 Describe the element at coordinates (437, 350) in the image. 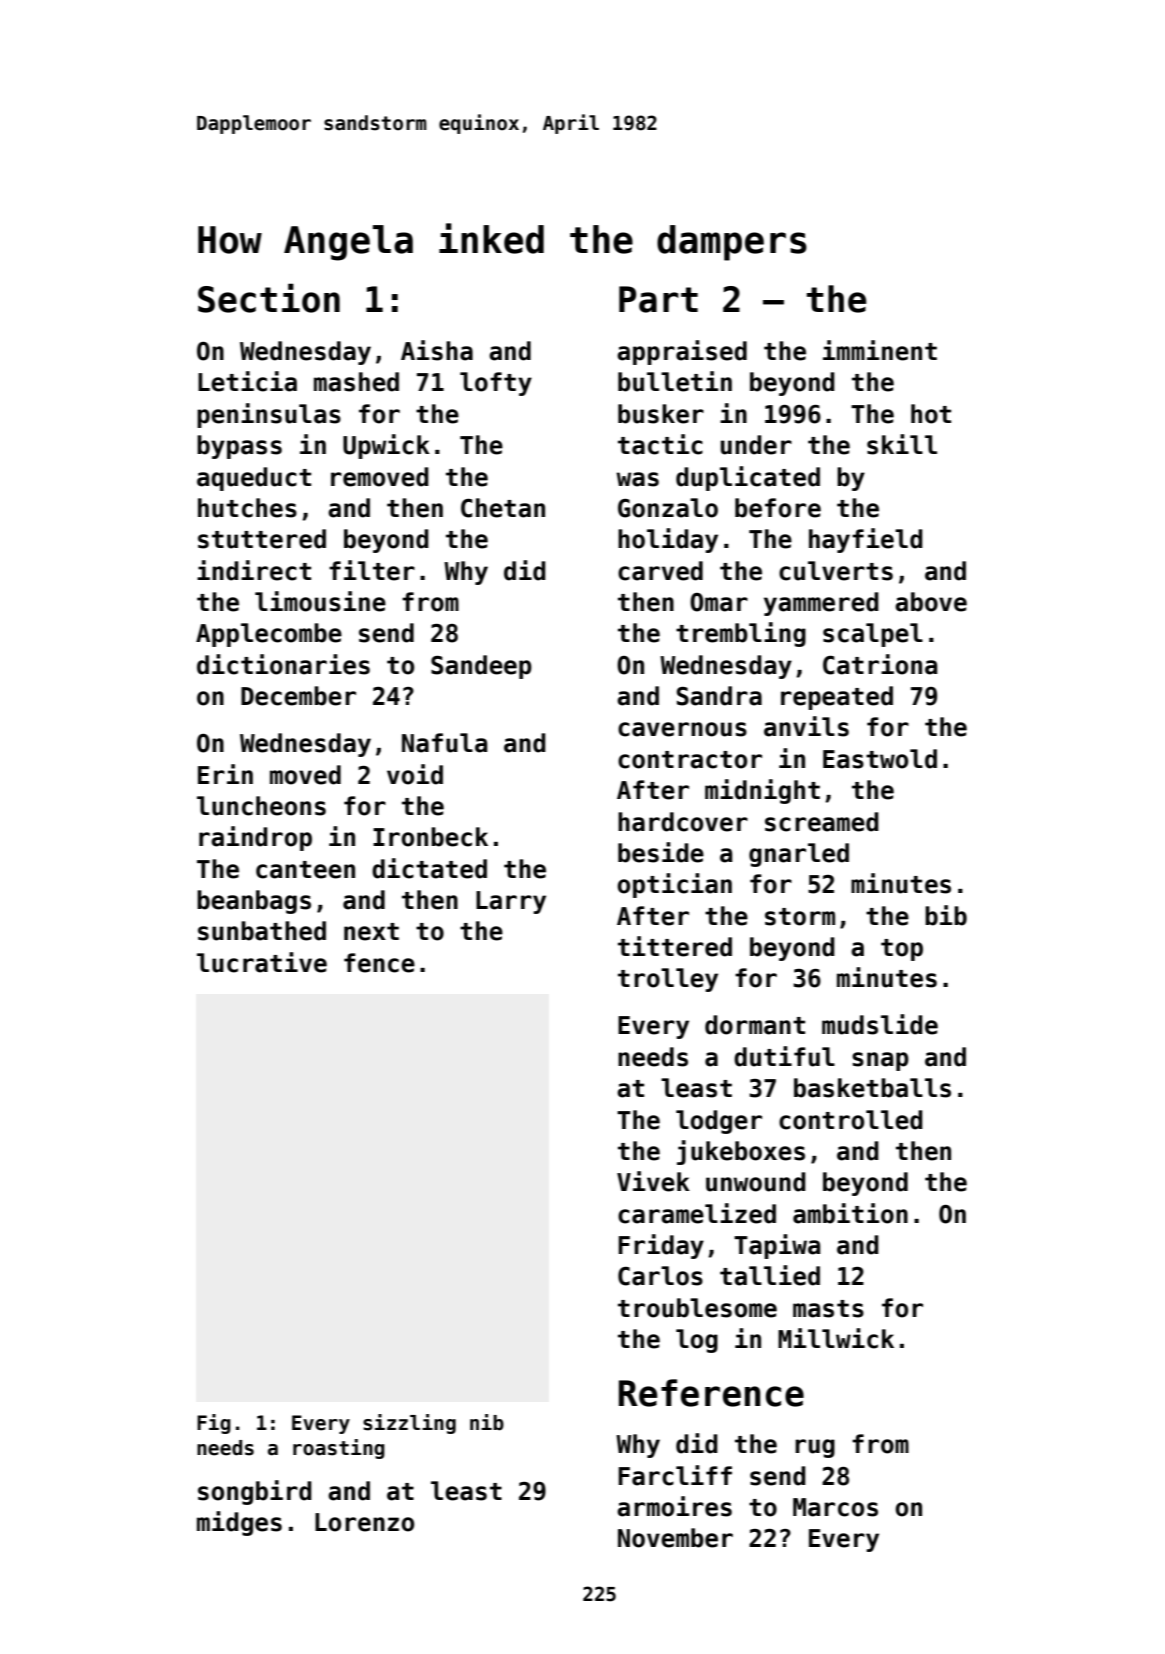

I see `Aisha` at that location.
